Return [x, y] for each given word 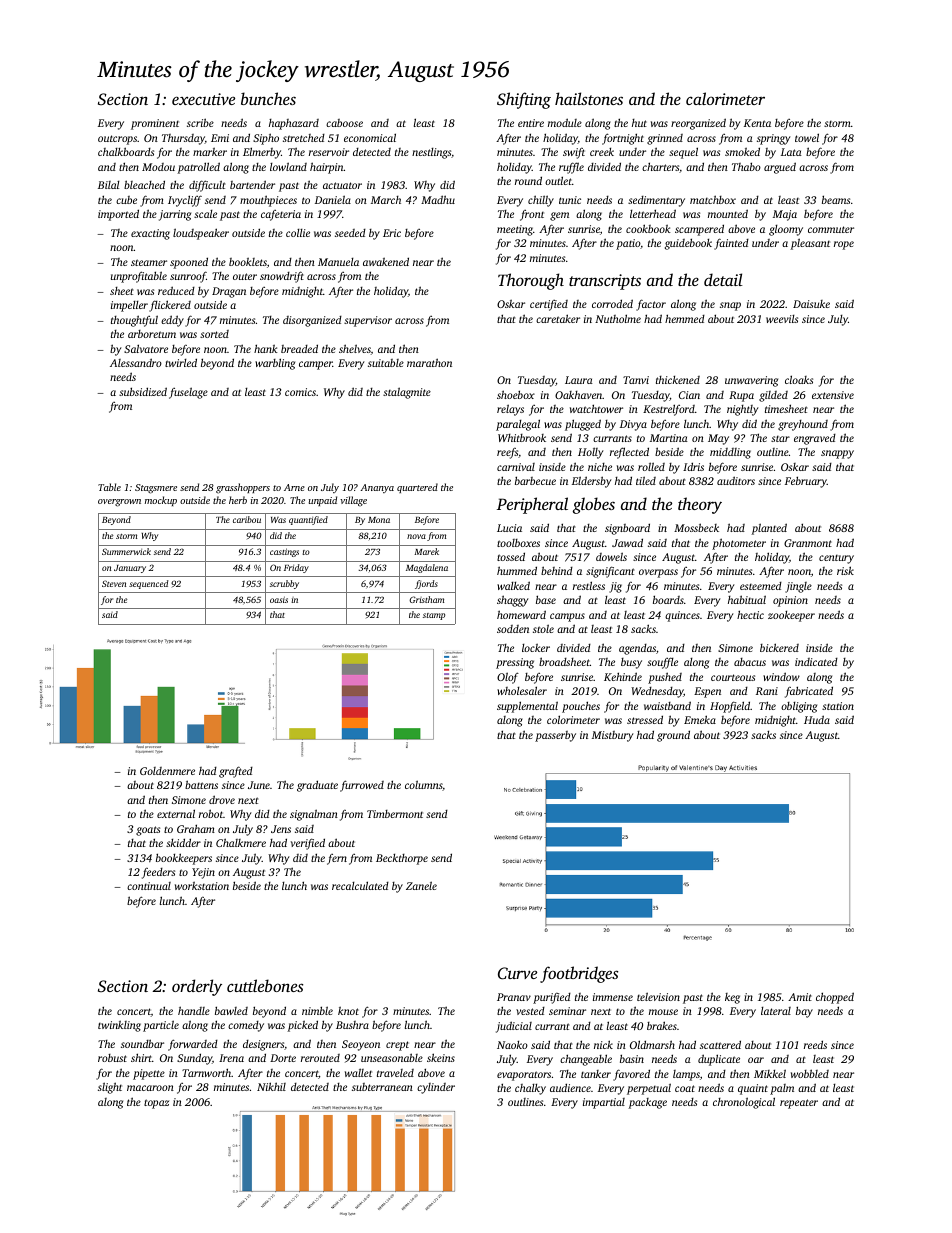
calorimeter [725, 98]
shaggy [513, 601]
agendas [637, 649]
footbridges [579, 974]
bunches [268, 98]
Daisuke [811, 304]
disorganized [312, 321]
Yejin [203, 873]
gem [559, 216]
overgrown [119, 503]
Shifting [524, 100]
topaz [156, 1104]
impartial [604, 1103]
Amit [800, 997]
